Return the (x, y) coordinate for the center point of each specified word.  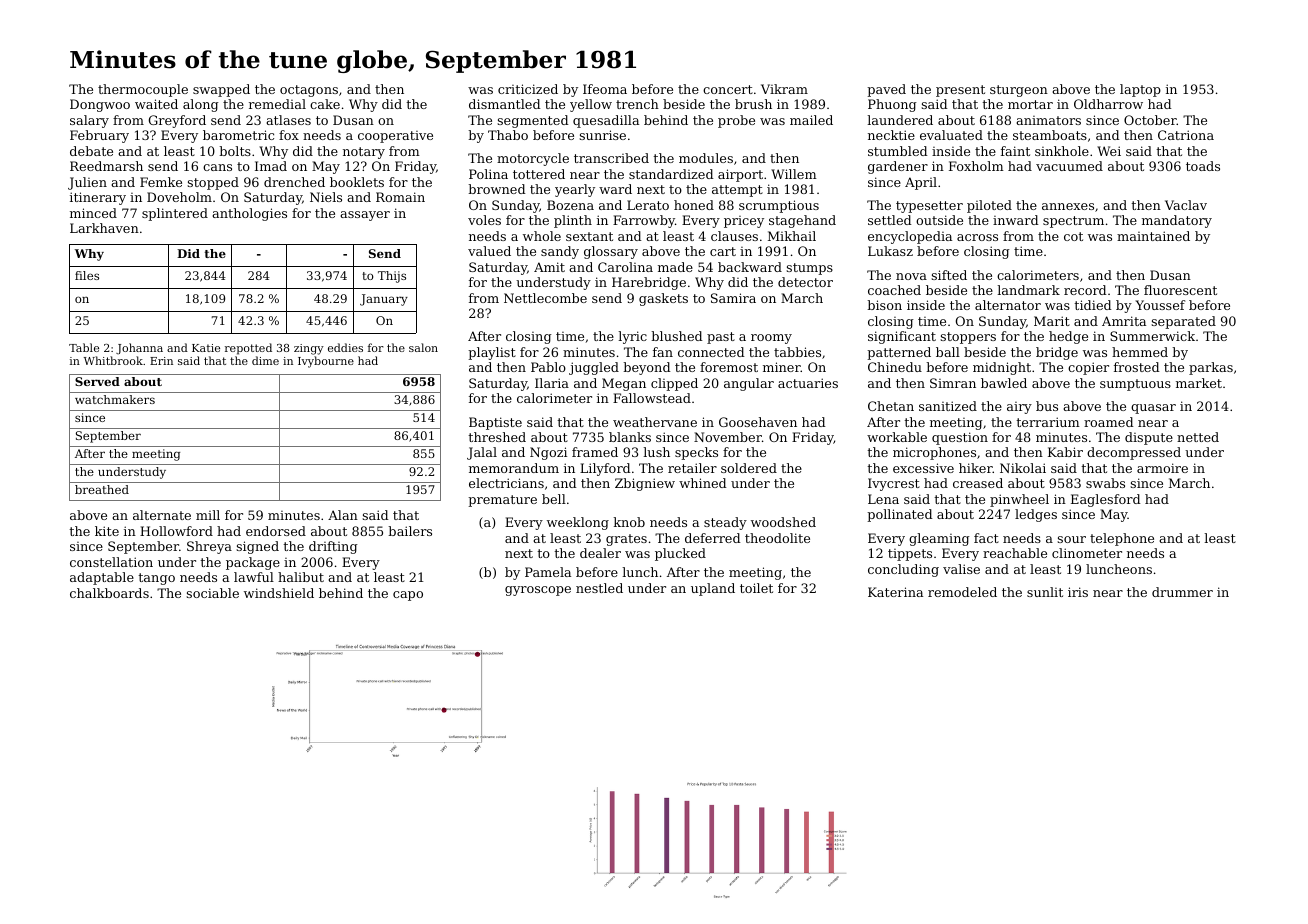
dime (265, 360)
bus (1047, 406)
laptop (1140, 90)
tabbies (797, 352)
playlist (492, 353)
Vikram (784, 89)
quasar (1153, 409)
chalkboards (109, 593)
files (87, 275)
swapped (221, 90)
